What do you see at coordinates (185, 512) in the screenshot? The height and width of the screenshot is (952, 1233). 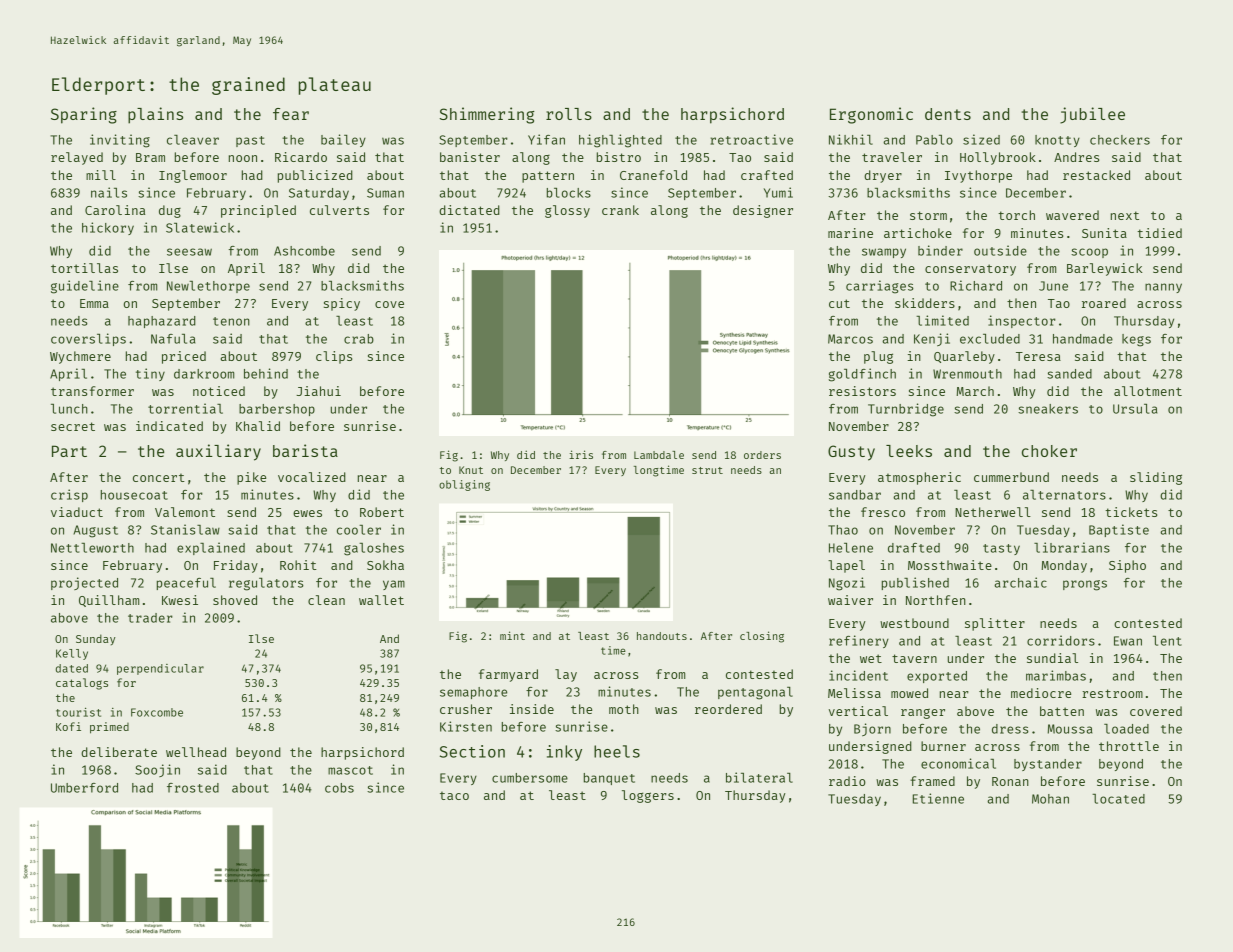 I see `Valemont` at bounding box center [185, 512].
